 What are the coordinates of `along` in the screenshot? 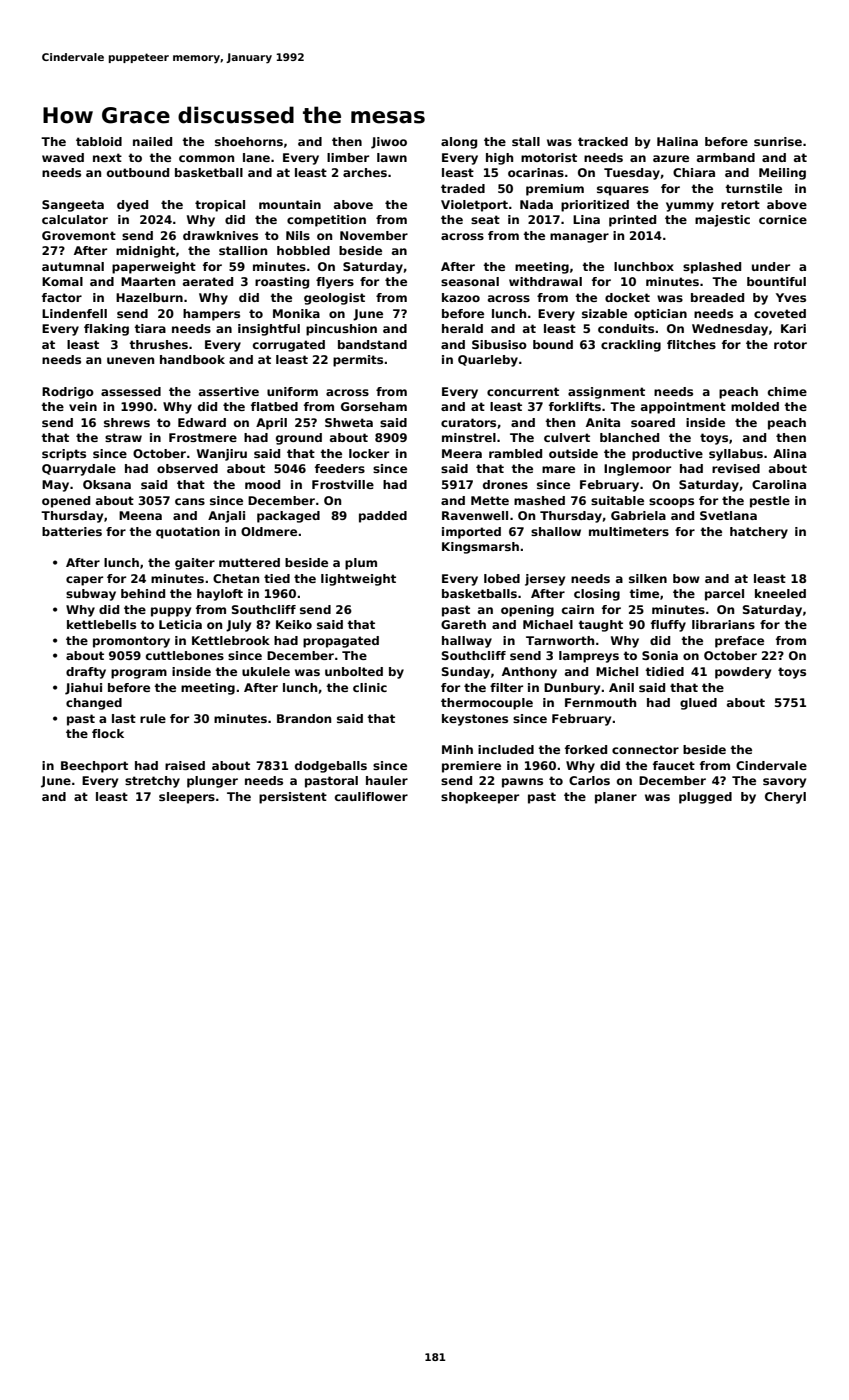 It's located at (459, 143).
